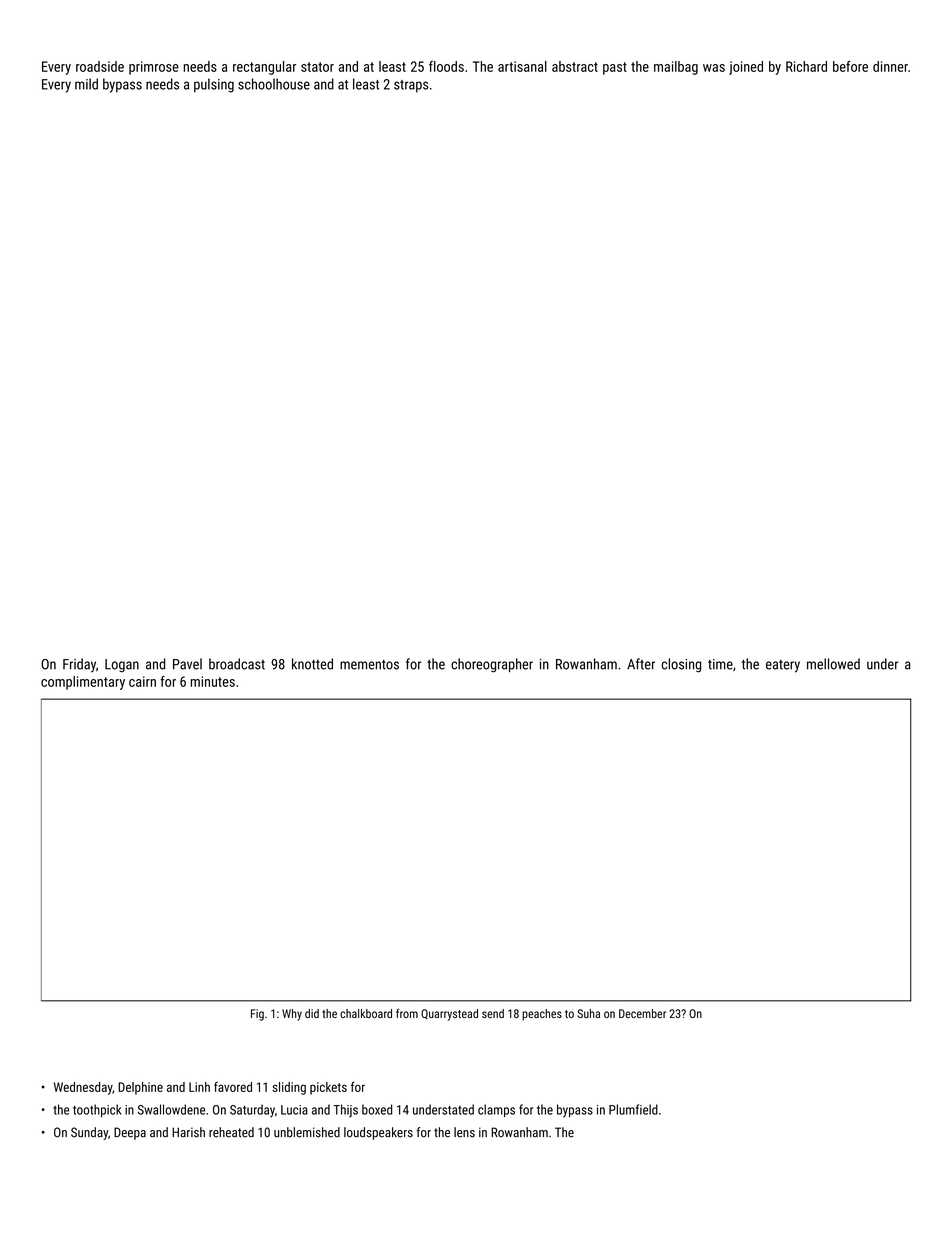 Image resolution: width=952 pixels, height=1233 pixels. Describe the element at coordinates (257, 1015) in the page. I see `Fig` at that location.
